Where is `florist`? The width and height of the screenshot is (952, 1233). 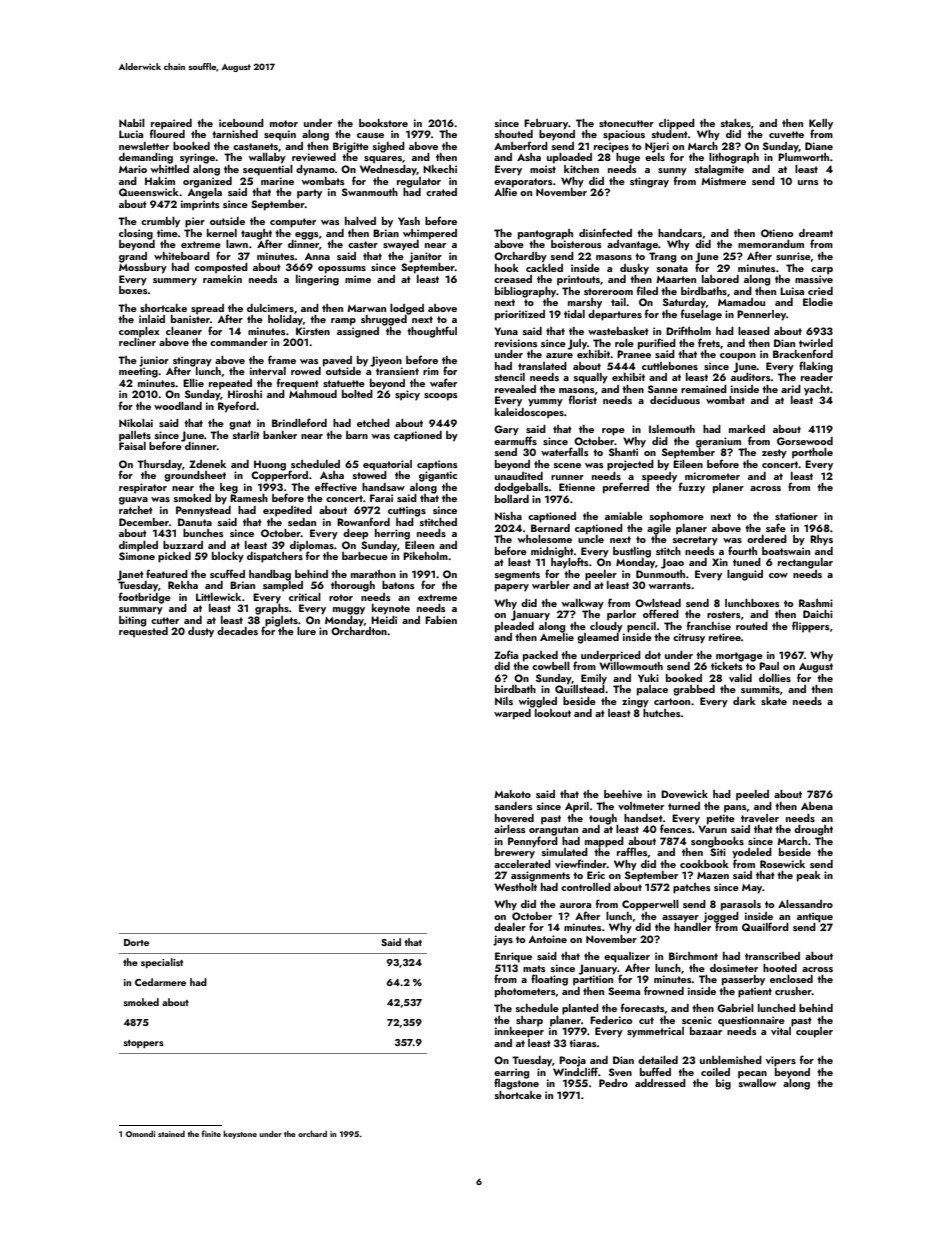
florist is located at coordinates (583, 399).
